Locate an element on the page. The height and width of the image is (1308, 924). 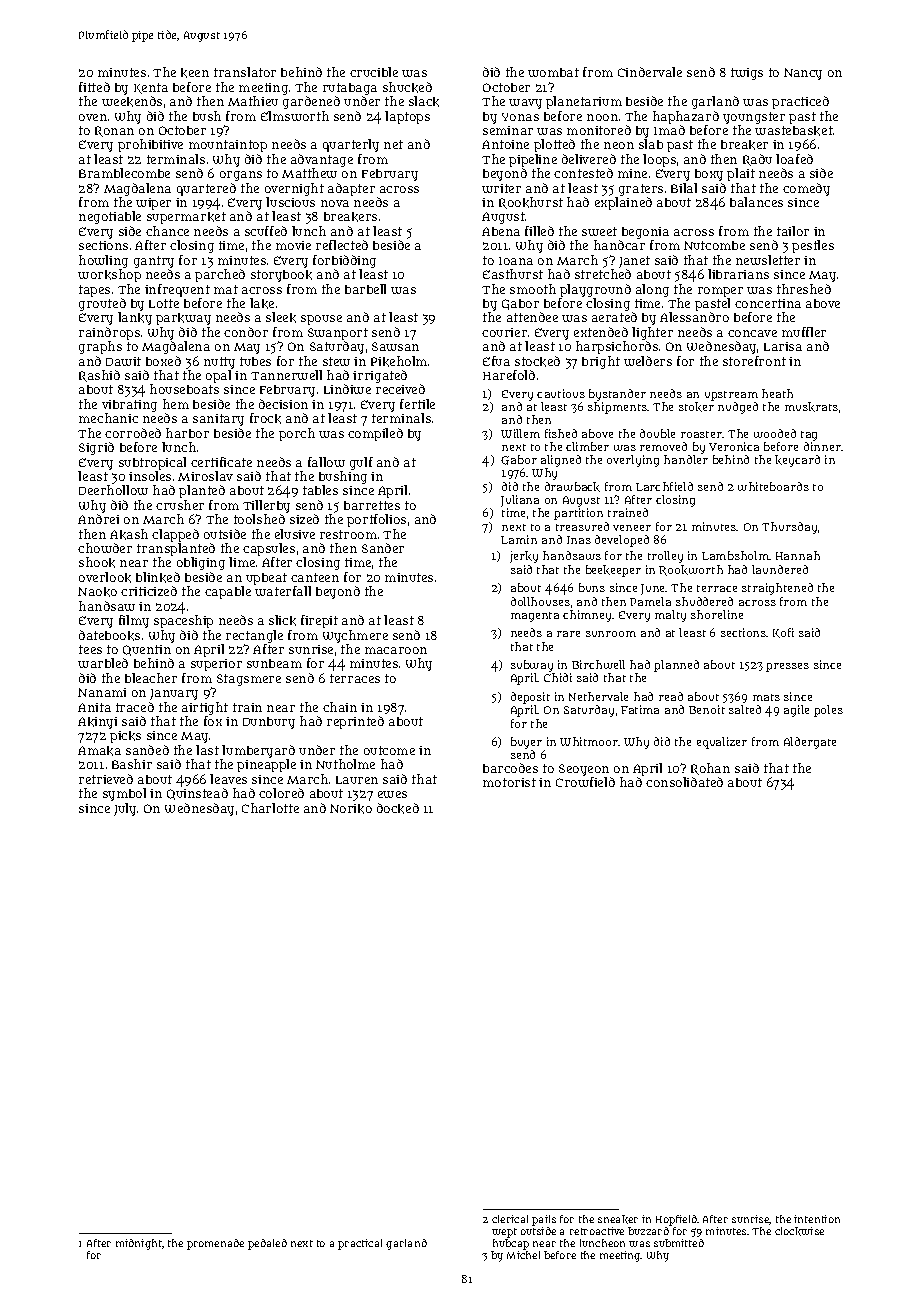
Deerhollow is located at coordinates (113, 490).
